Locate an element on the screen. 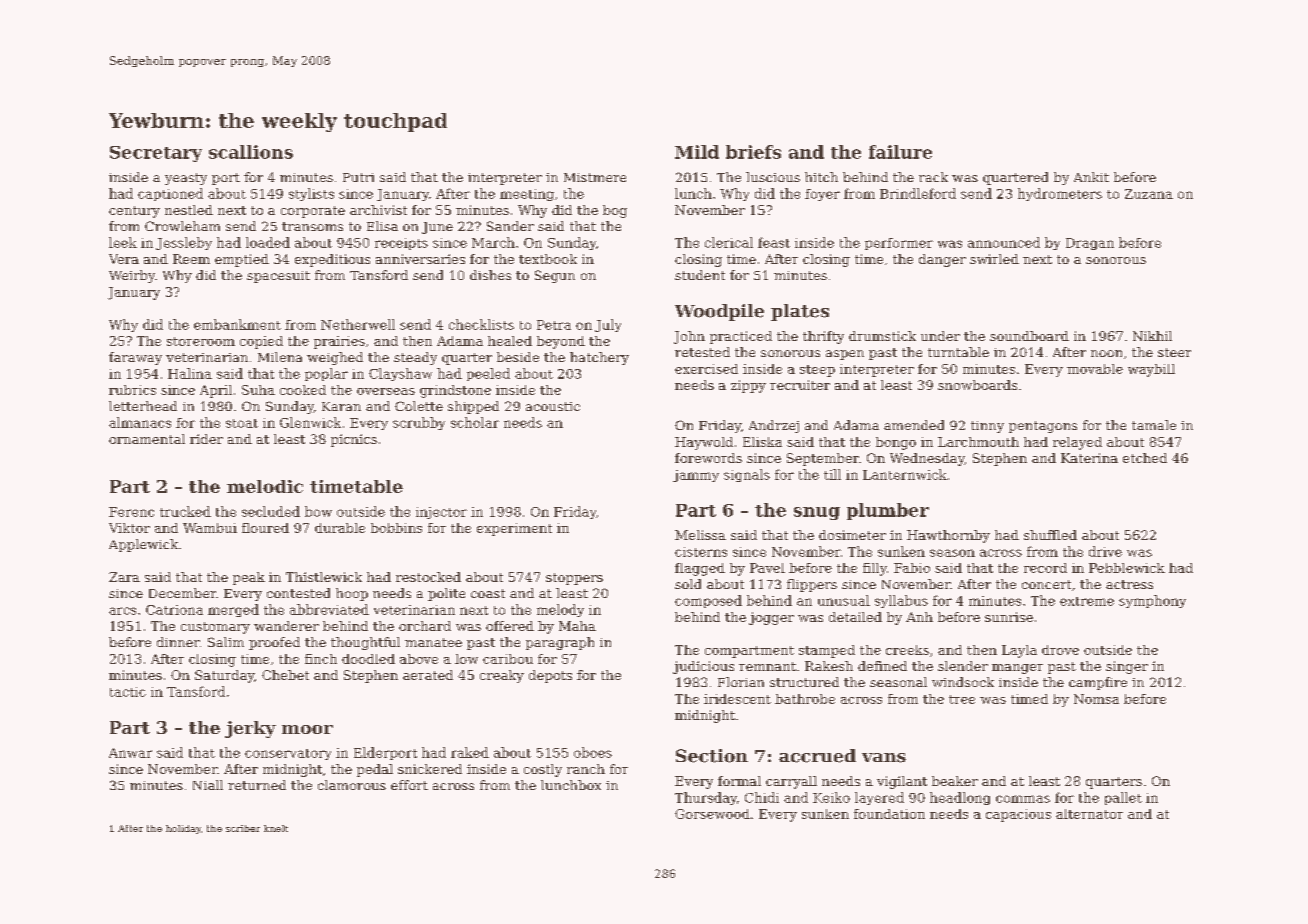  holiday is located at coordinates (183, 829).
